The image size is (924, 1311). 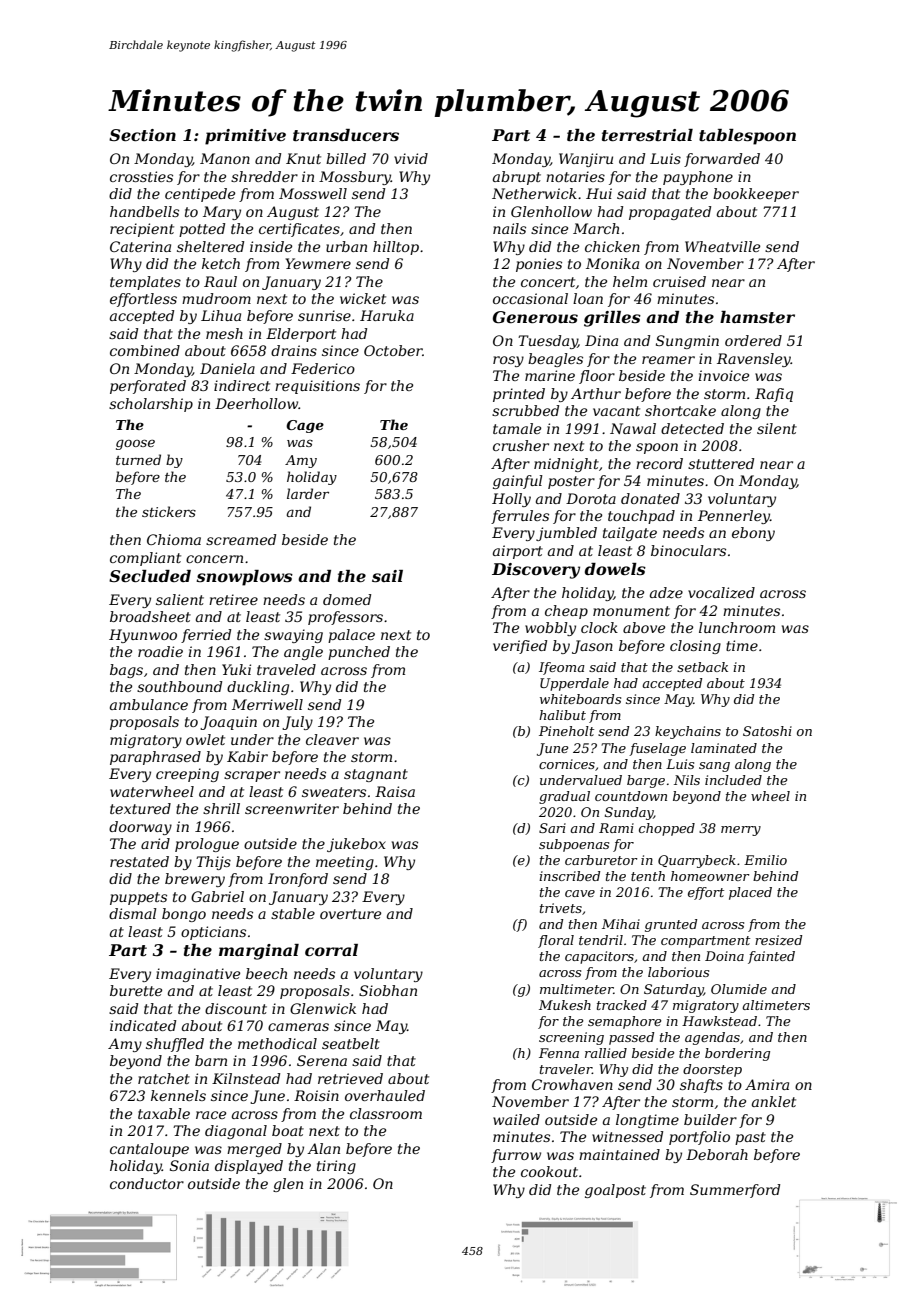 What do you see at coordinates (666, 593) in the page?
I see `adze` at bounding box center [666, 593].
